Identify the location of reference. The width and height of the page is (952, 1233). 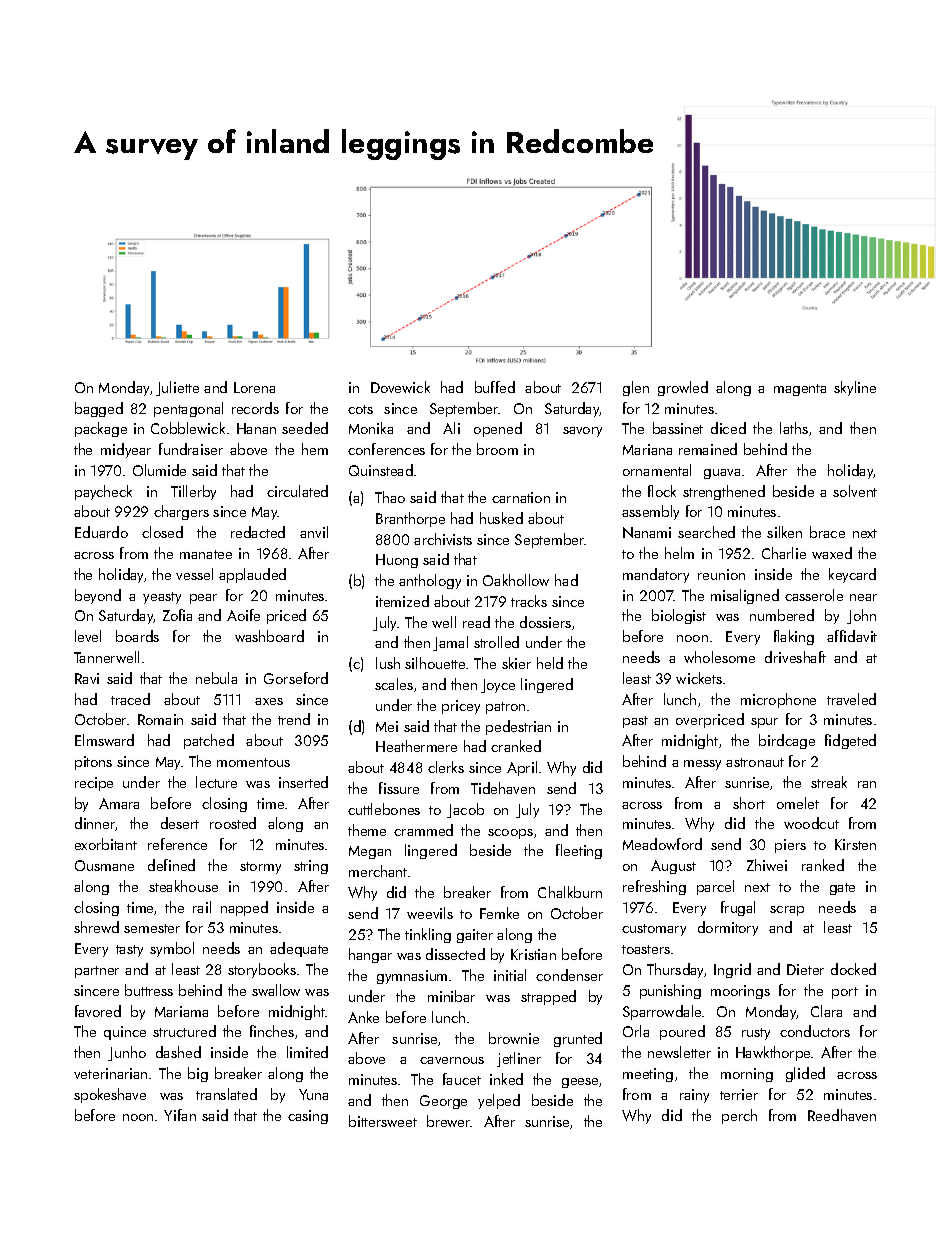
(177, 844).
